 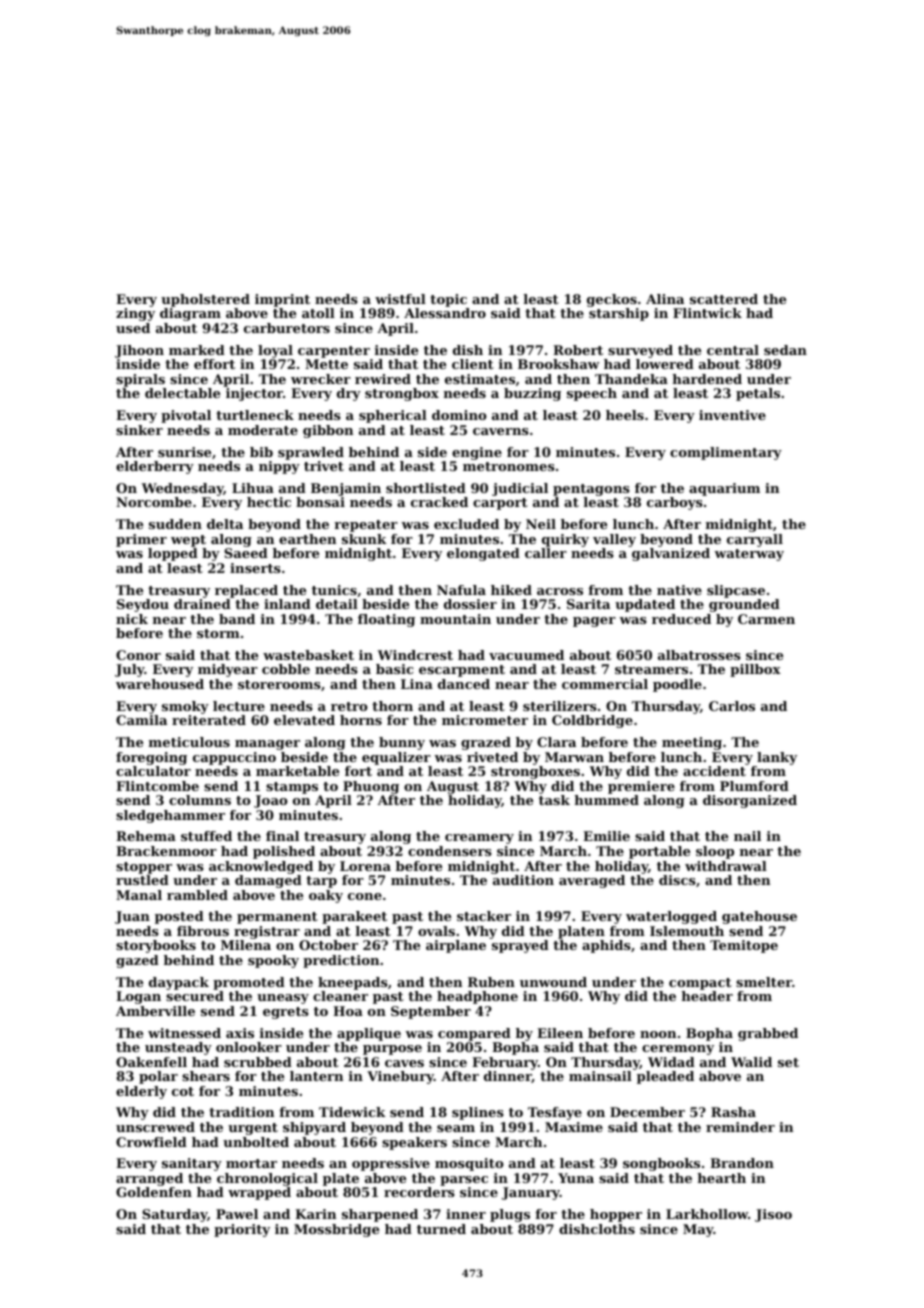 What do you see at coordinates (242, 1230) in the screenshot?
I see `priority` at bounding box center [242, 1230].
